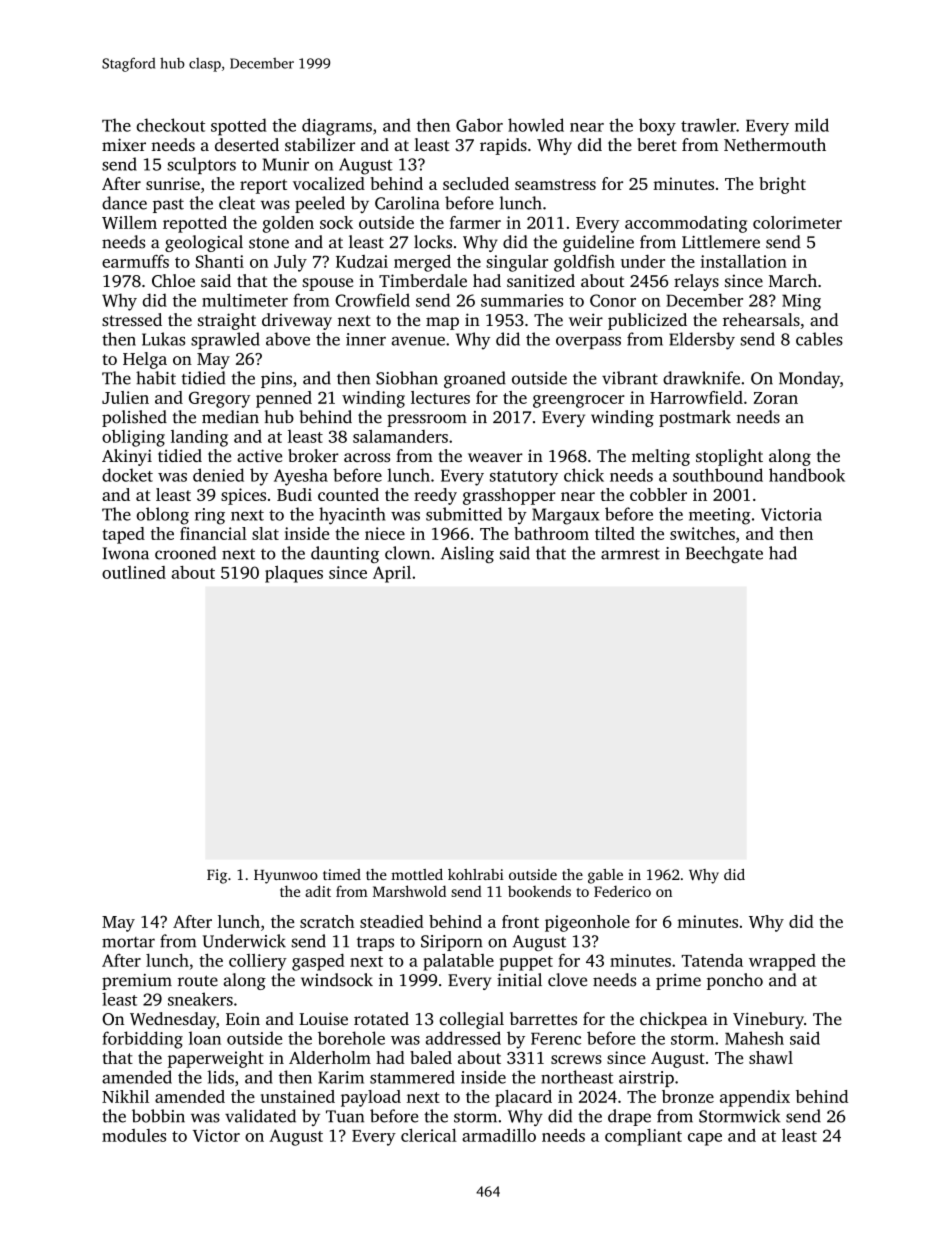 The image size is (952, 1233). I want to click on placard, so click(523, 1098).
